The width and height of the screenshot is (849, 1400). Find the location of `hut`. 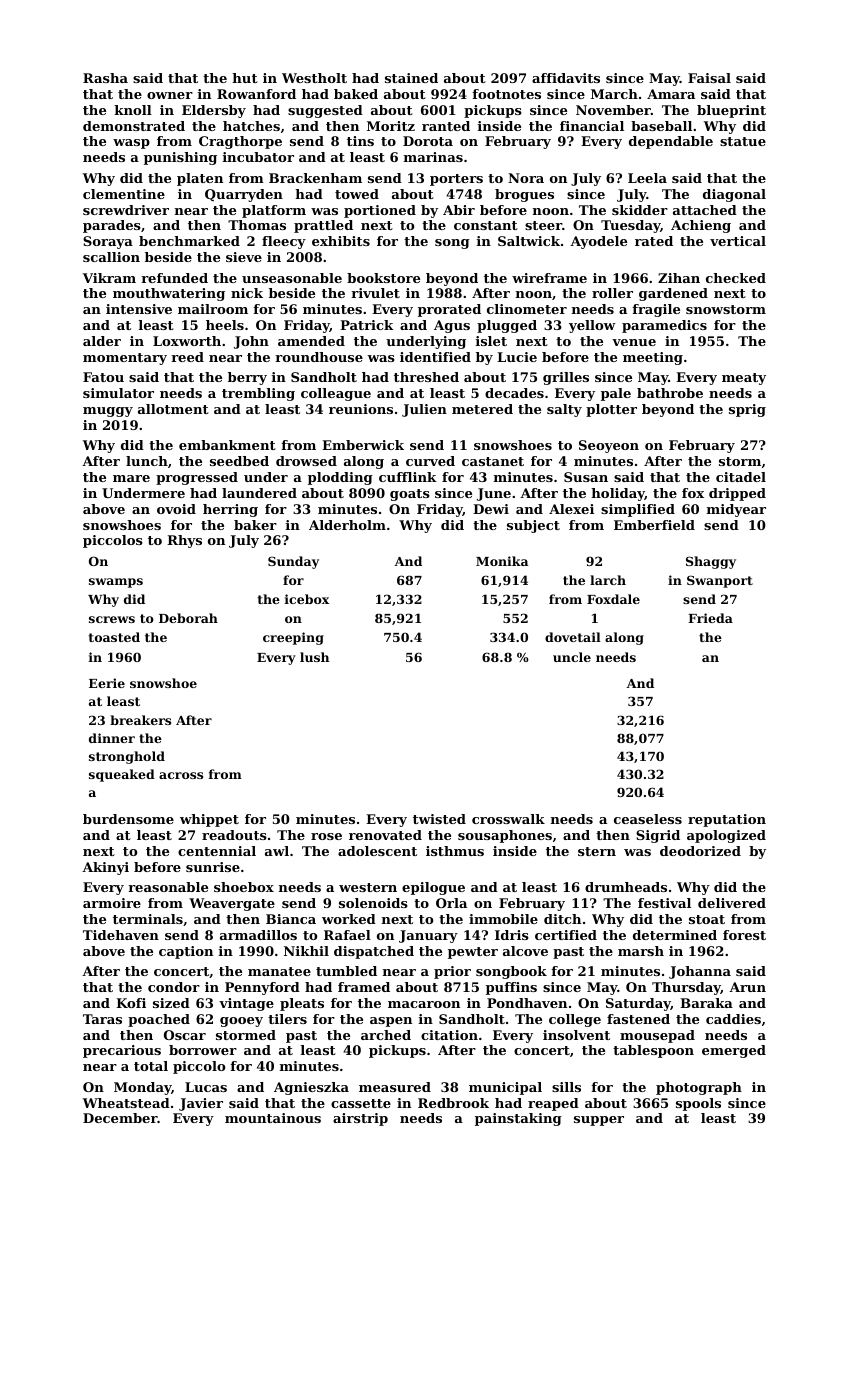

hut is located at coordinates (245, 78).
